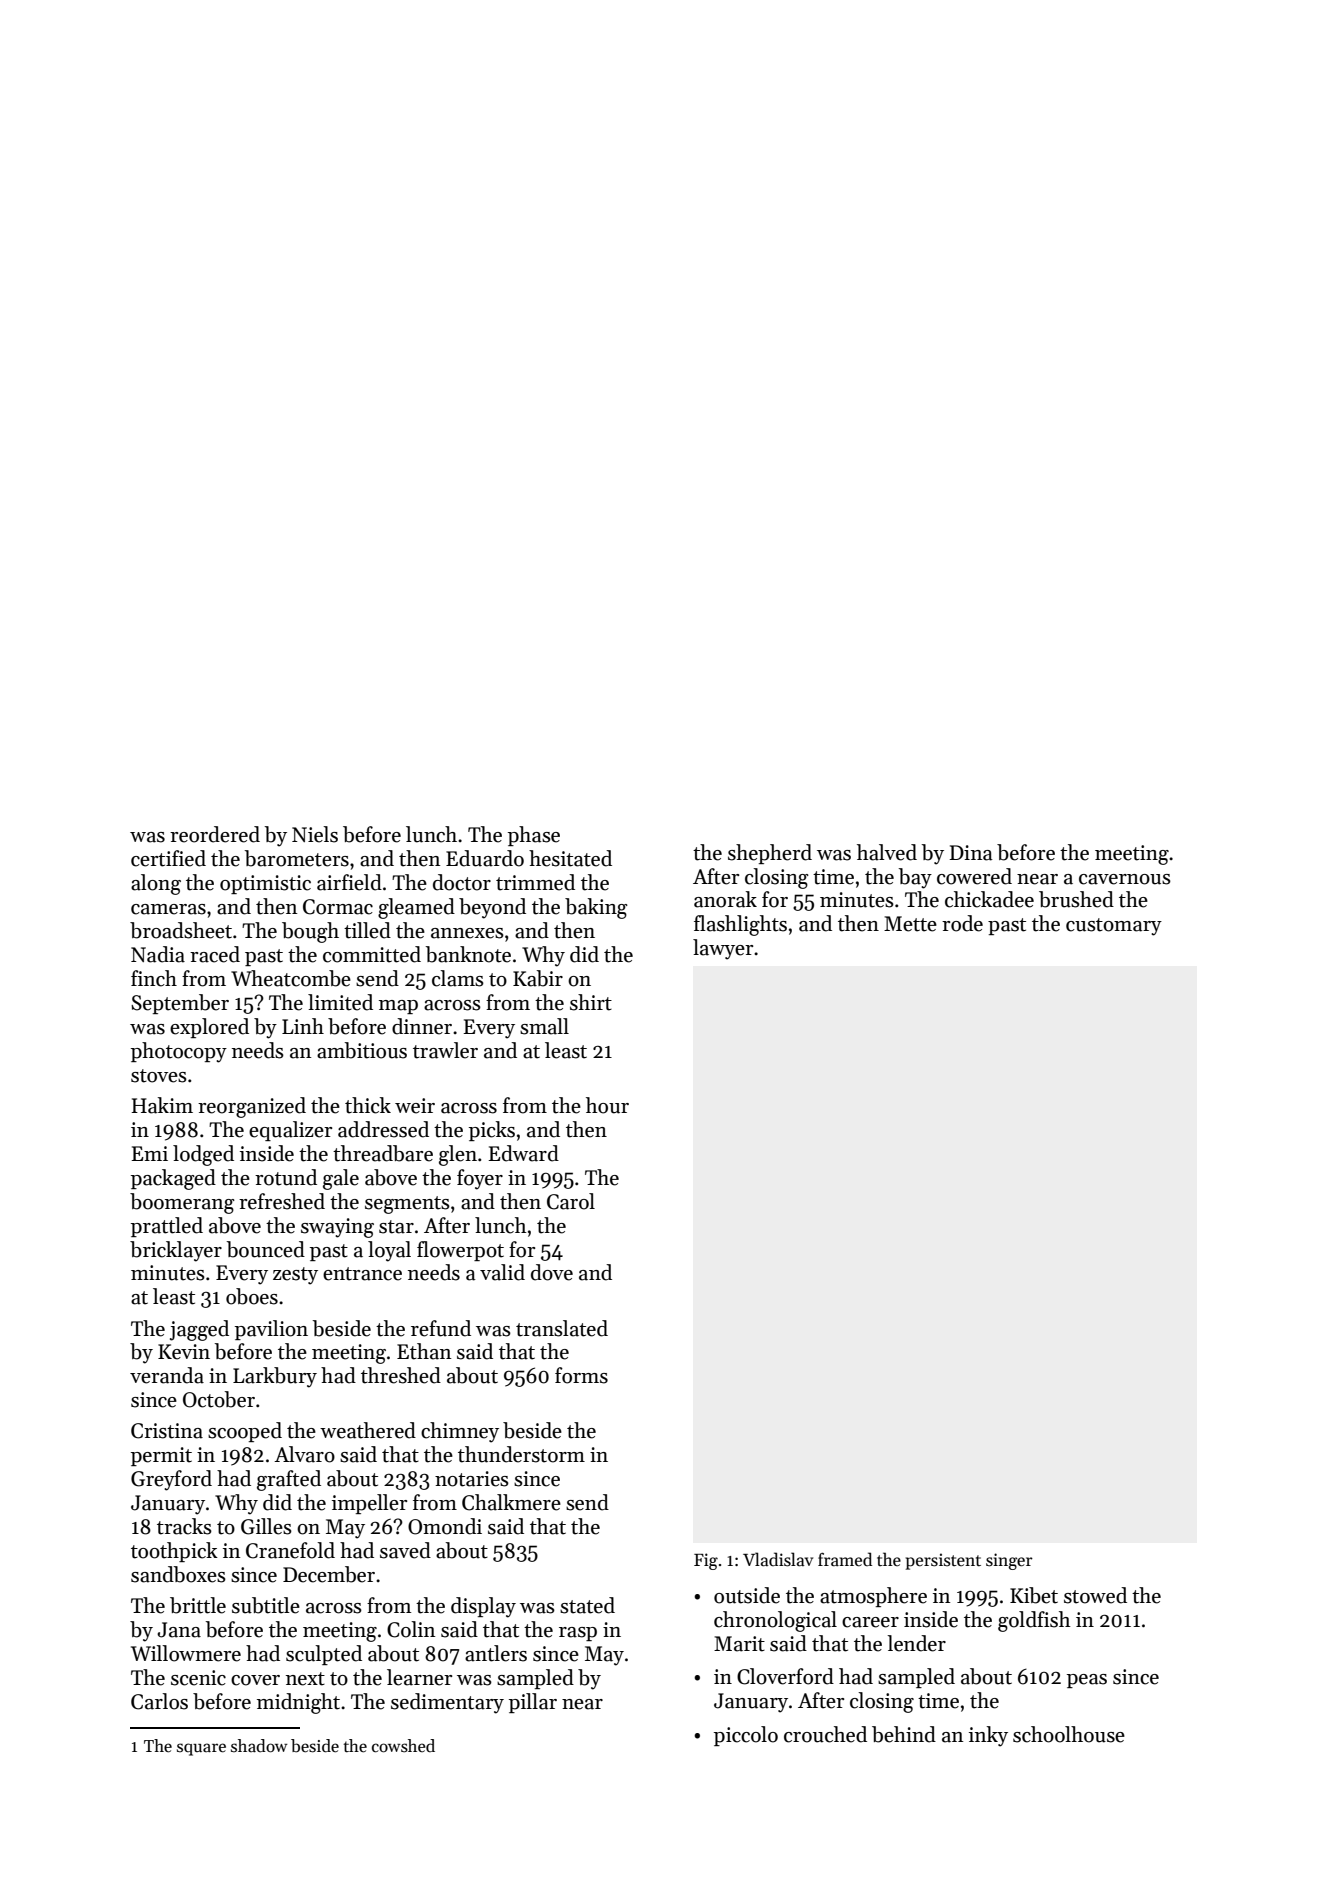  Describe the element at coordinates (1009, 1561) in the image. I see `singer` at that location.
